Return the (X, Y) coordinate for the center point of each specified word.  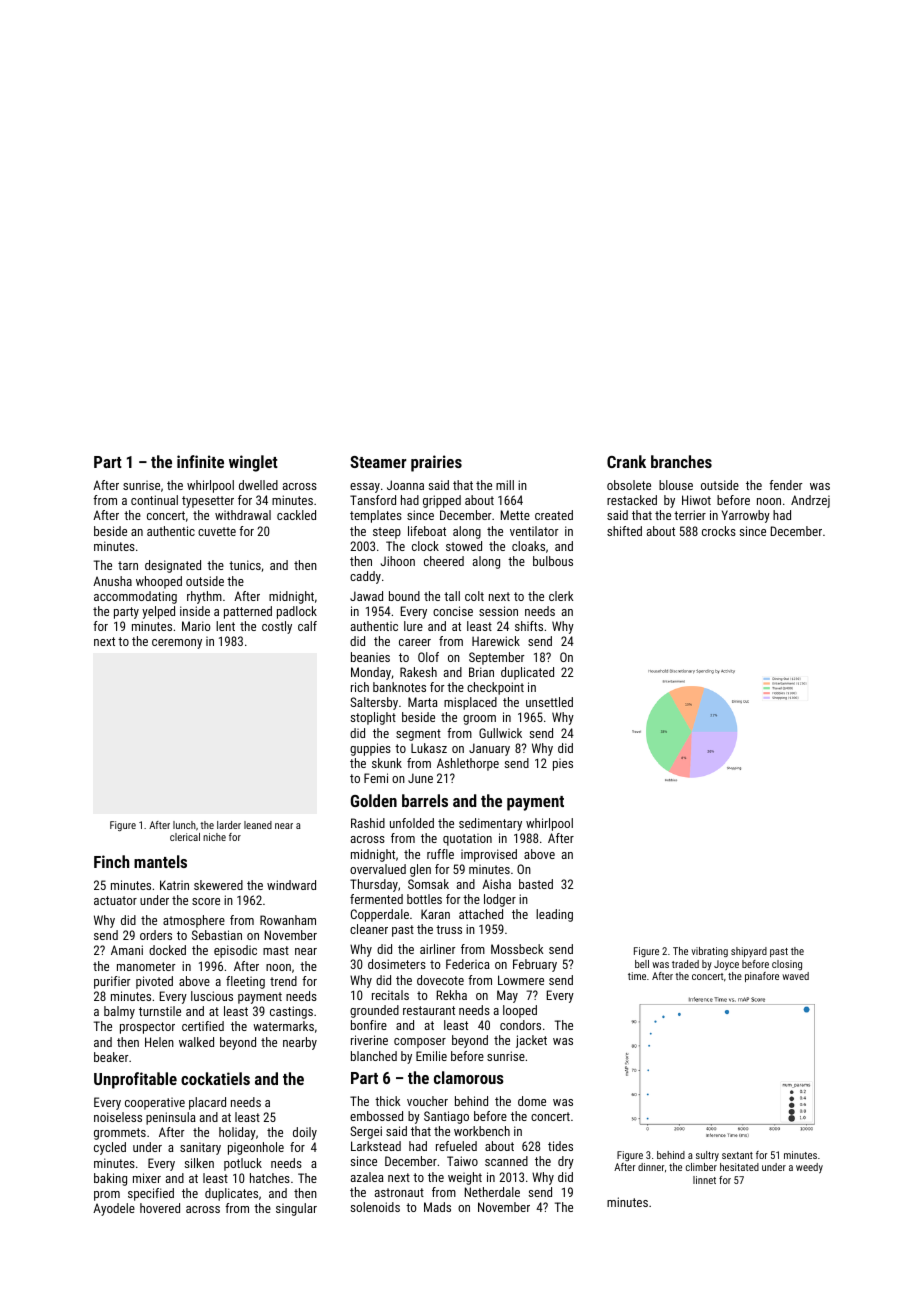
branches (681, 461)
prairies (436, 463)
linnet (704, 1180)
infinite (200, 461)
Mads (437, 1207)
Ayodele (114, 1209)
